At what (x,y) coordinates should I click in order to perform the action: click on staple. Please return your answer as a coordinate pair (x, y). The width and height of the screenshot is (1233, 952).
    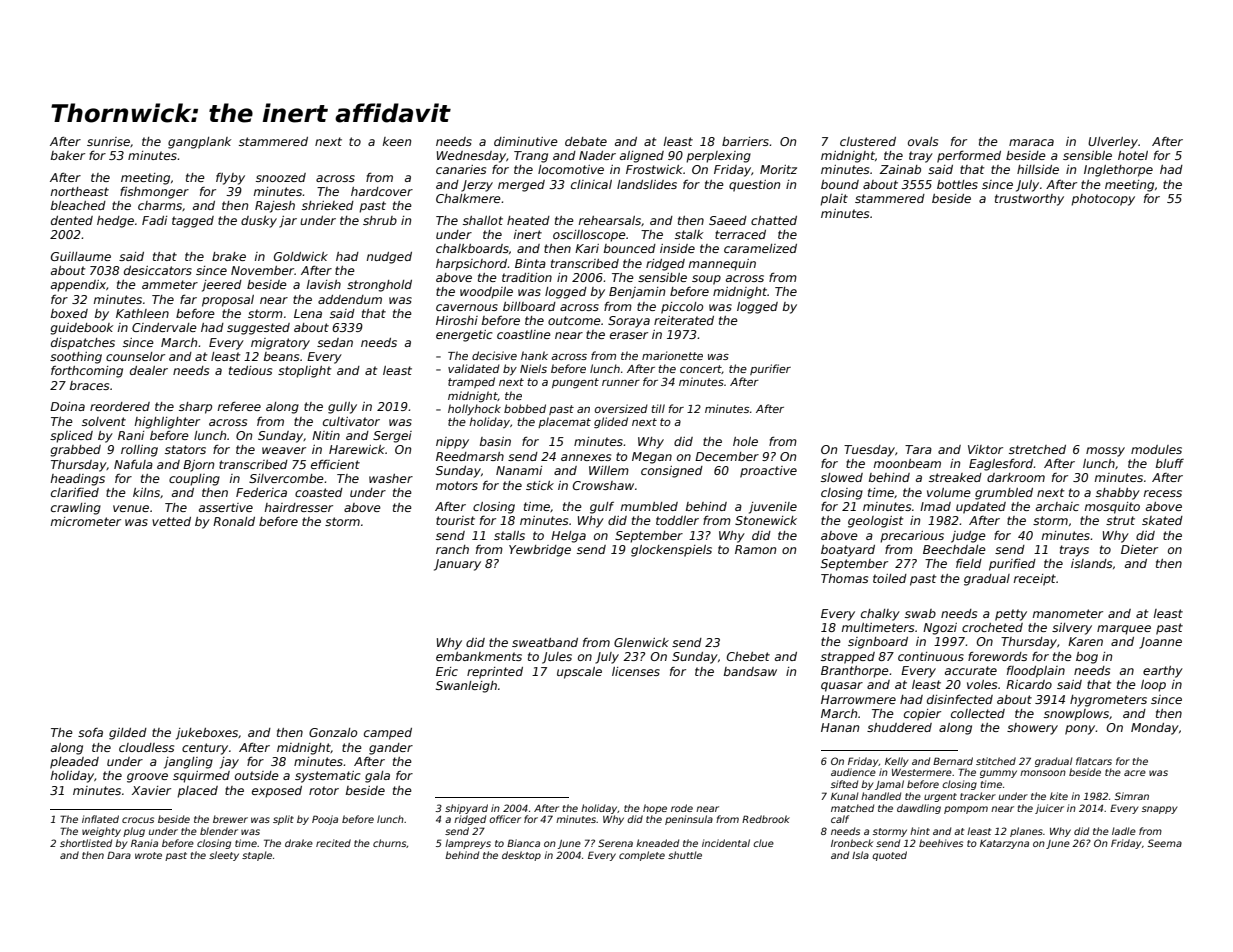
    Looking at the image, I should click on (257, 856).
